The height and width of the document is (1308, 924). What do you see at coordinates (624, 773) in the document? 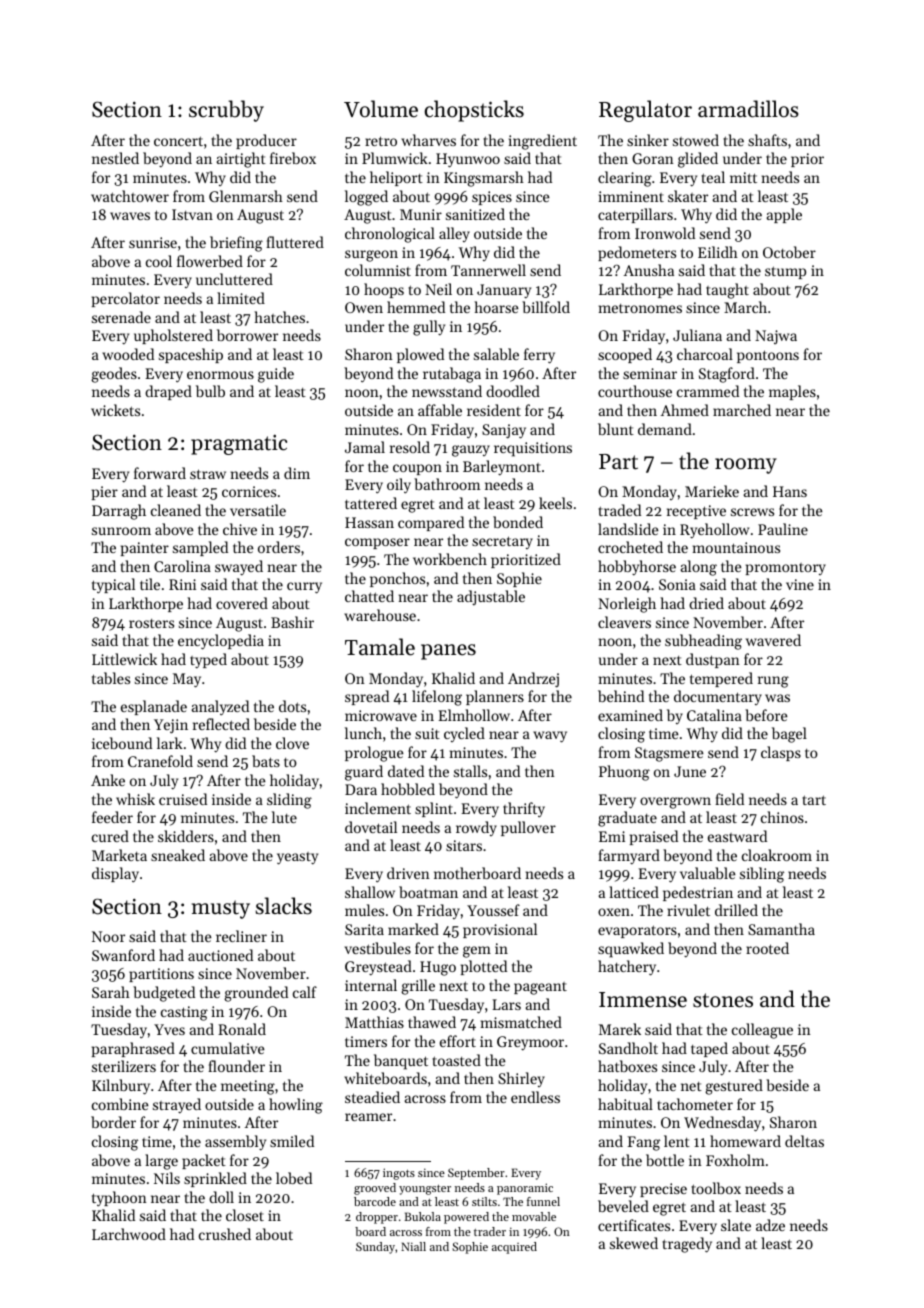
I see `Phuong` at bounding box center [624, 773].
